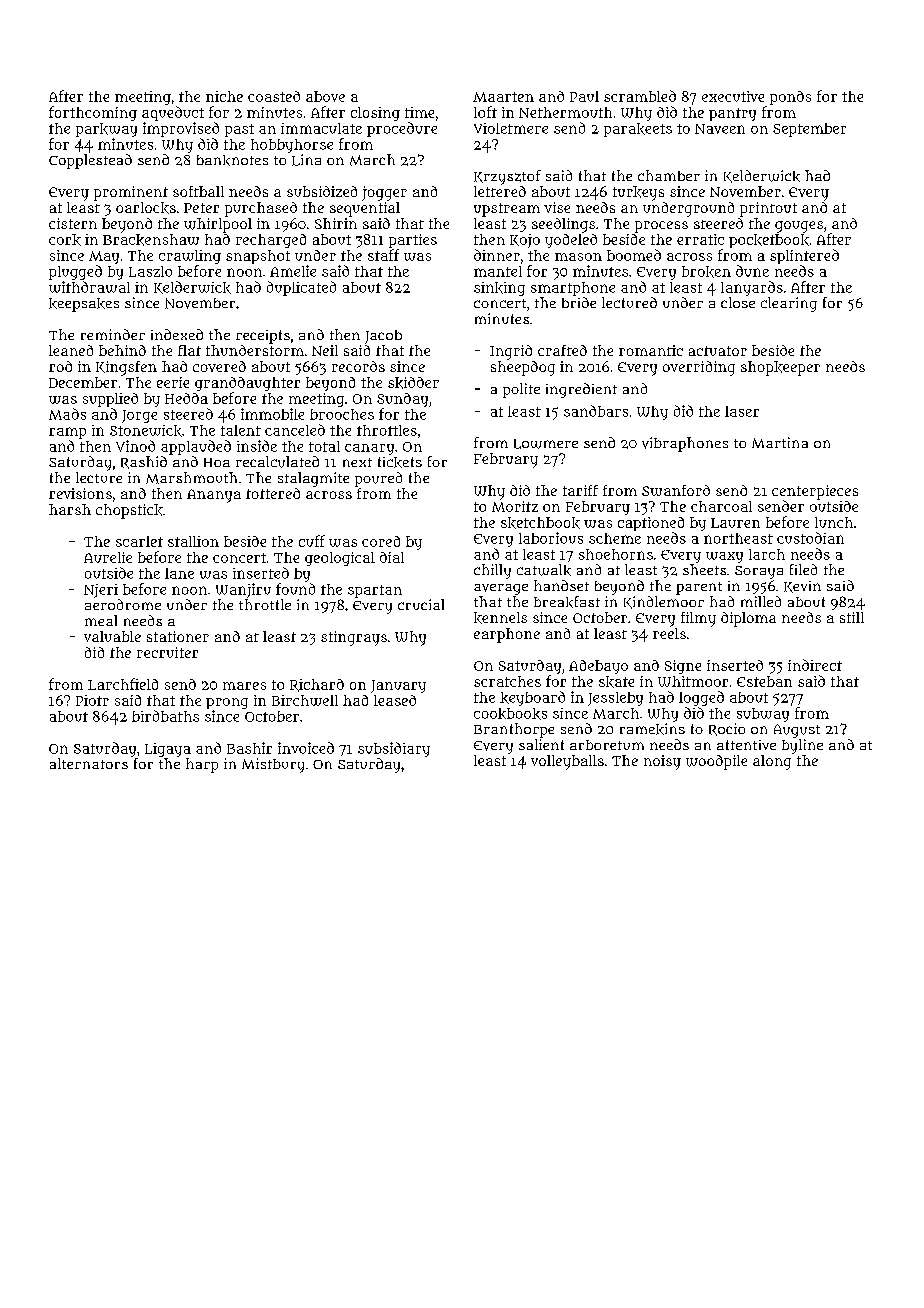 The height and width of the screenshot is (1308, 924). I want to click on Rashid, so click(144, 462).
